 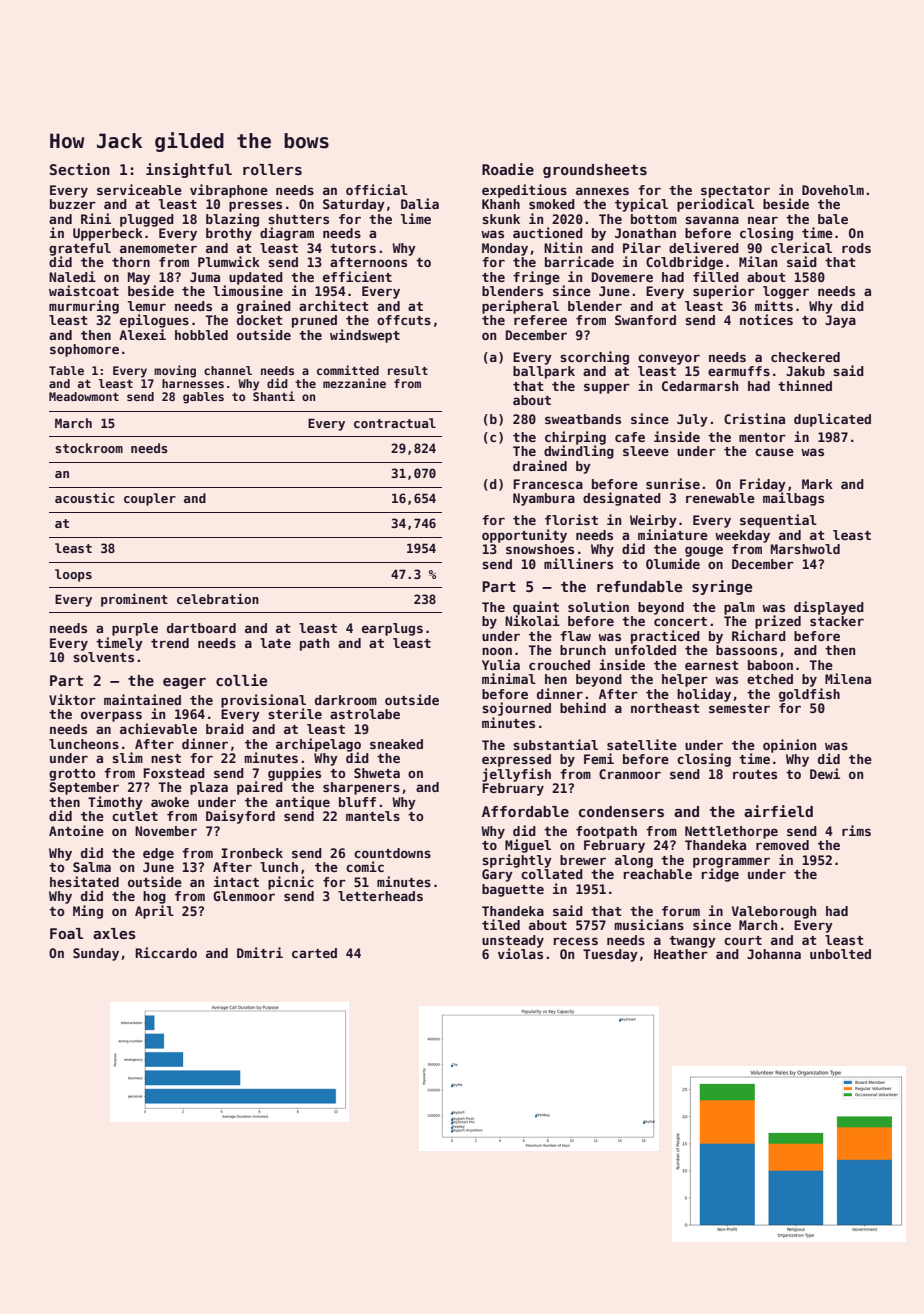 I want to click on Khanh, so click(x=501, y=204).
